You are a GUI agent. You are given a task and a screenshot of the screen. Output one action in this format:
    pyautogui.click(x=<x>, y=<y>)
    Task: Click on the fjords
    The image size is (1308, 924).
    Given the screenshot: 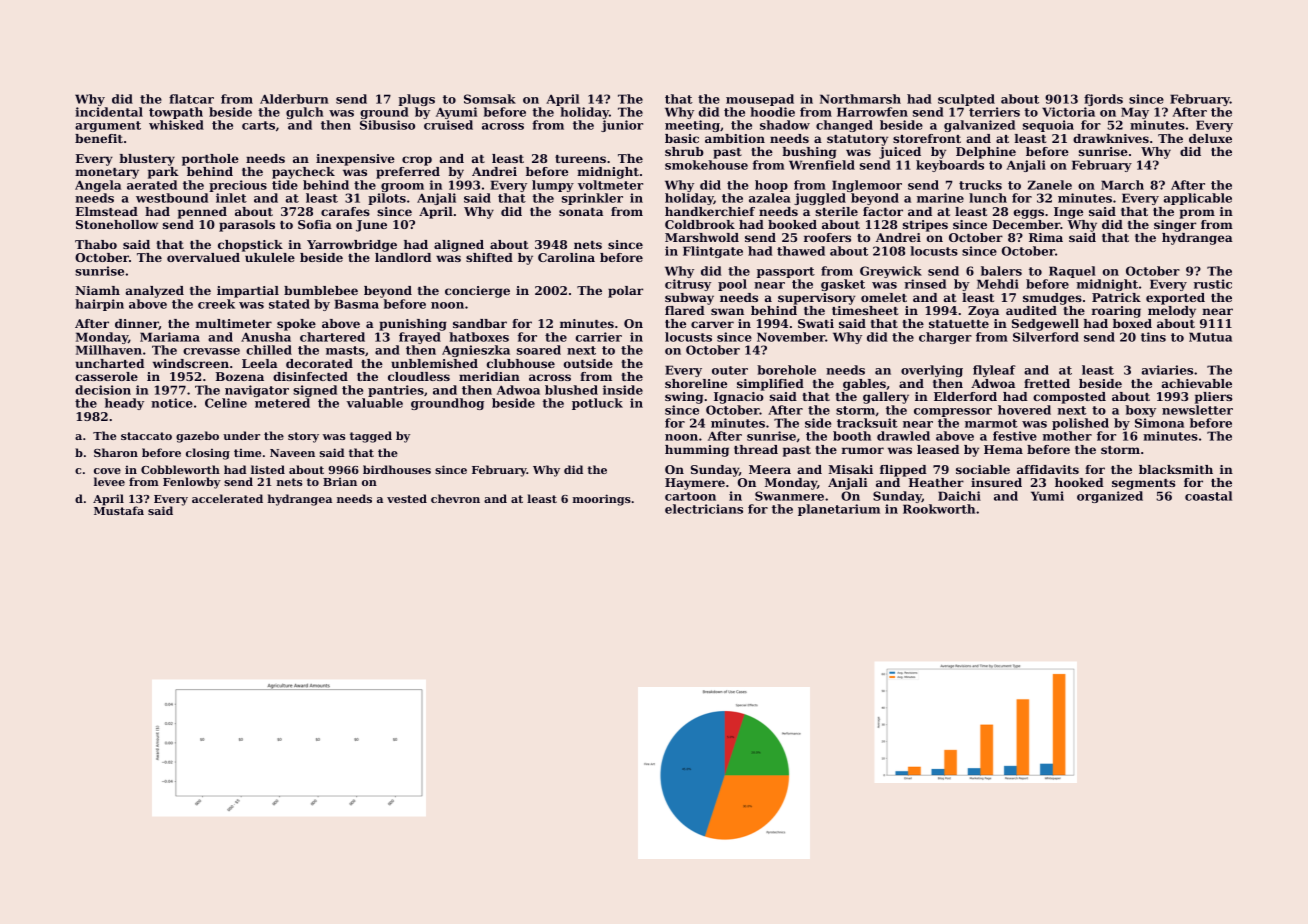 What is the action you would take?
    pyautogui.click(x=1103, y=100)
